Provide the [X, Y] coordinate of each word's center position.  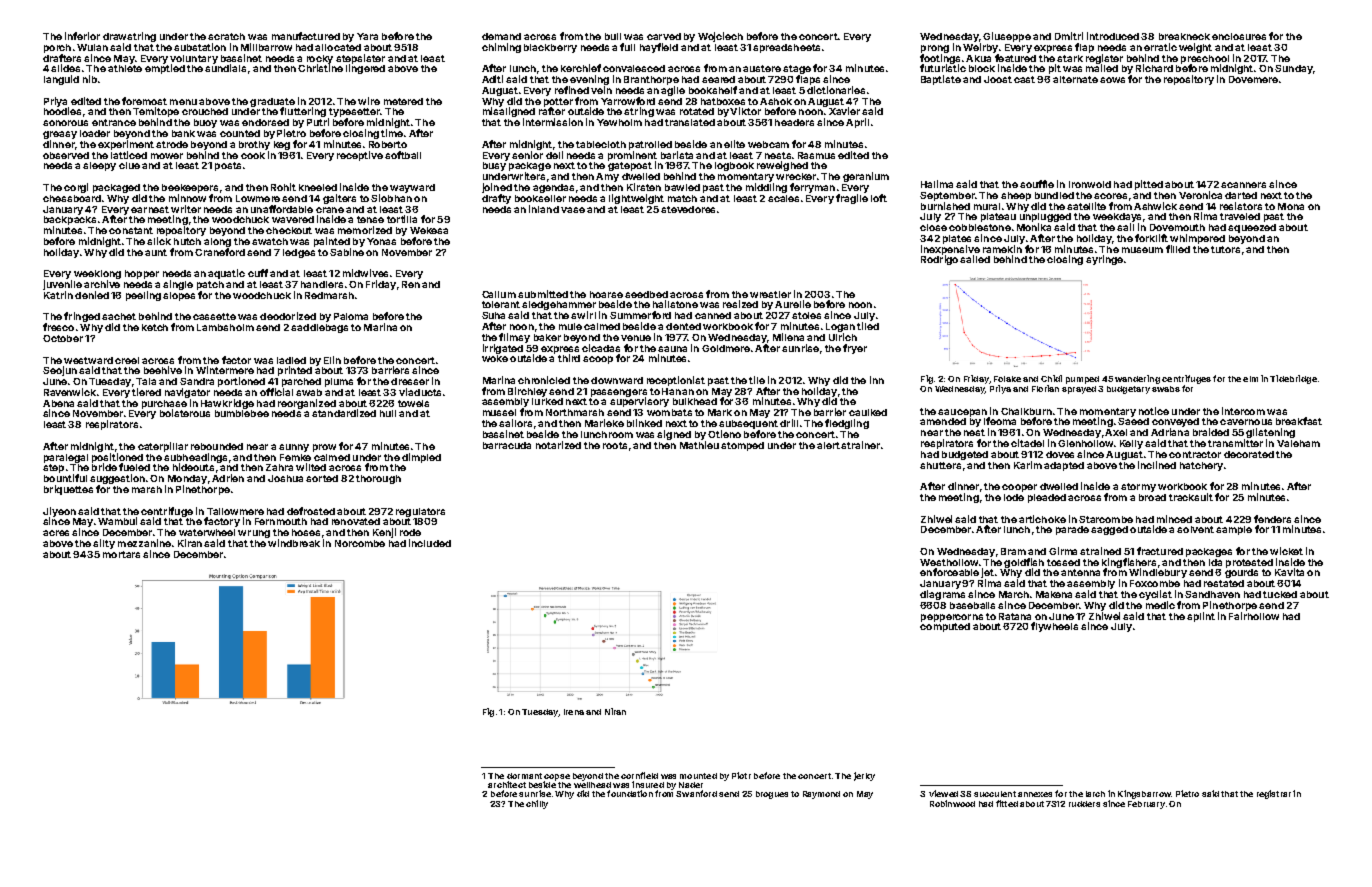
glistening [1270, 433]
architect [507, 784]
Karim [1028, 465]
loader [95, 133]
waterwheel [207, 532]
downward [617, 380]
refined [572, 90]
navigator [187, 393]
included [430, 543]
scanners [1243, 185]
